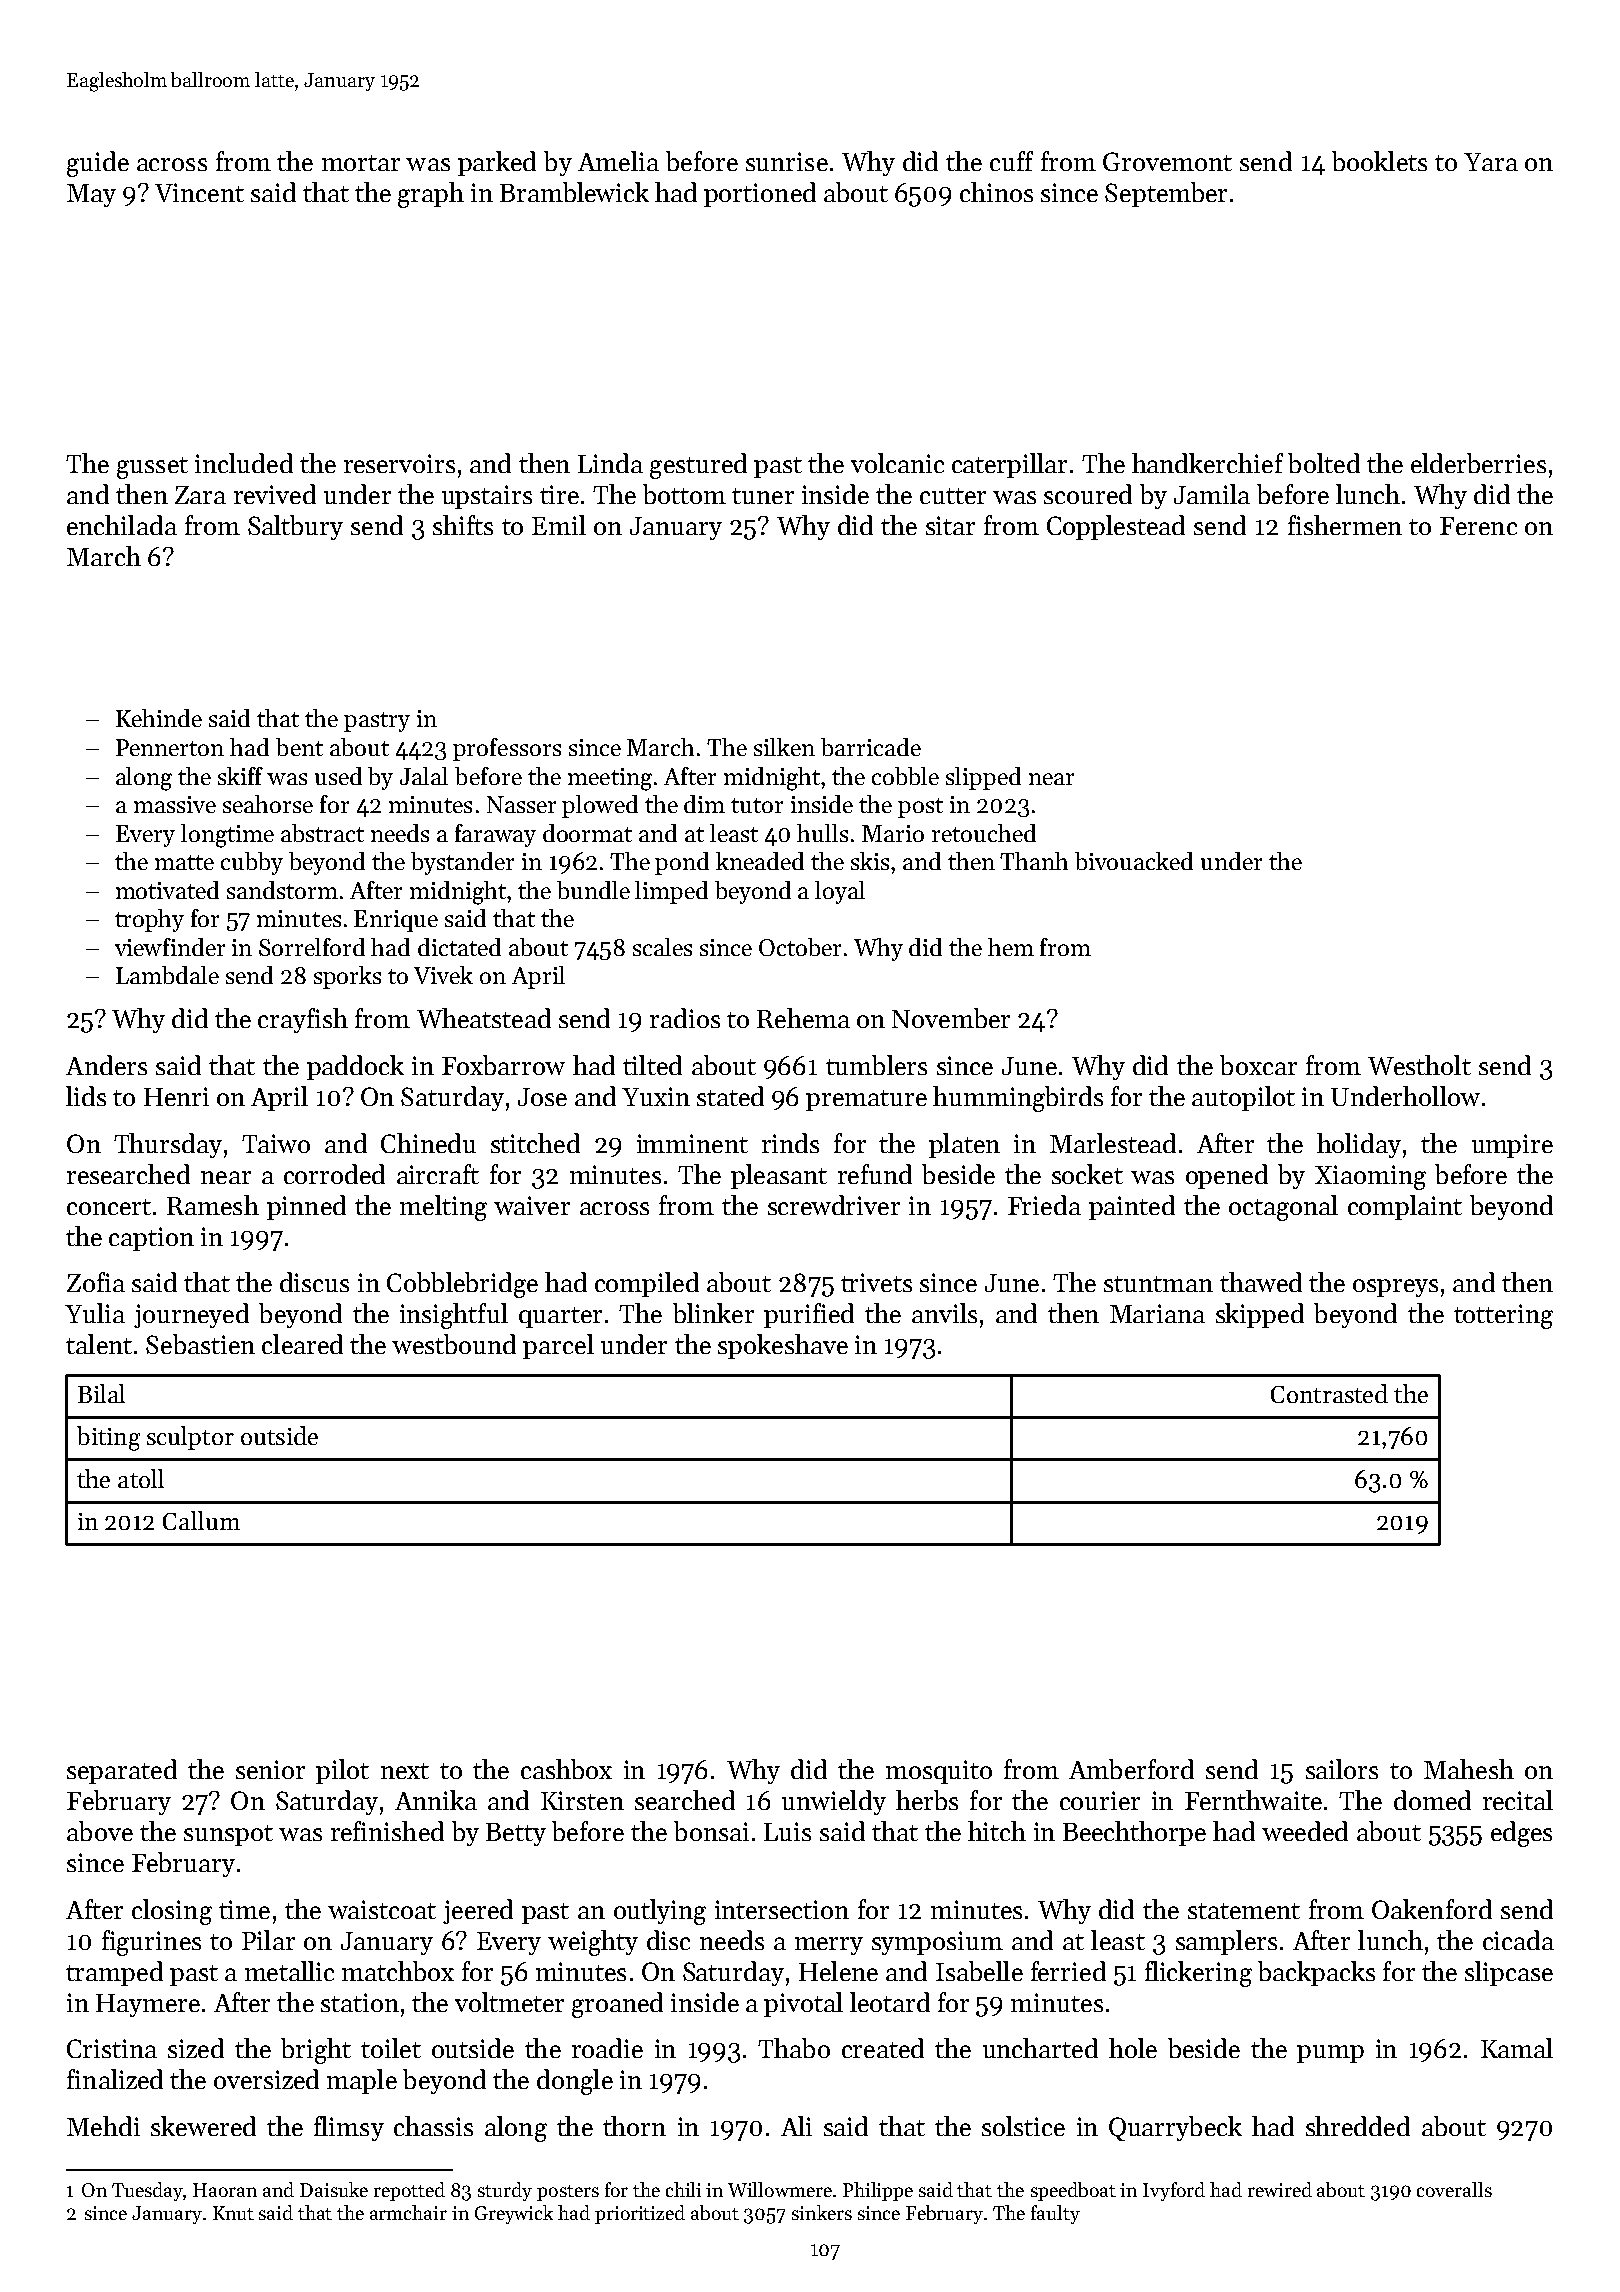 Image resolution: width=1620 pixels, height=2292 pixels. What do you see at coordinates (829, 1946) in the image?
I see `merry` at bounding box center [829, 1946].
